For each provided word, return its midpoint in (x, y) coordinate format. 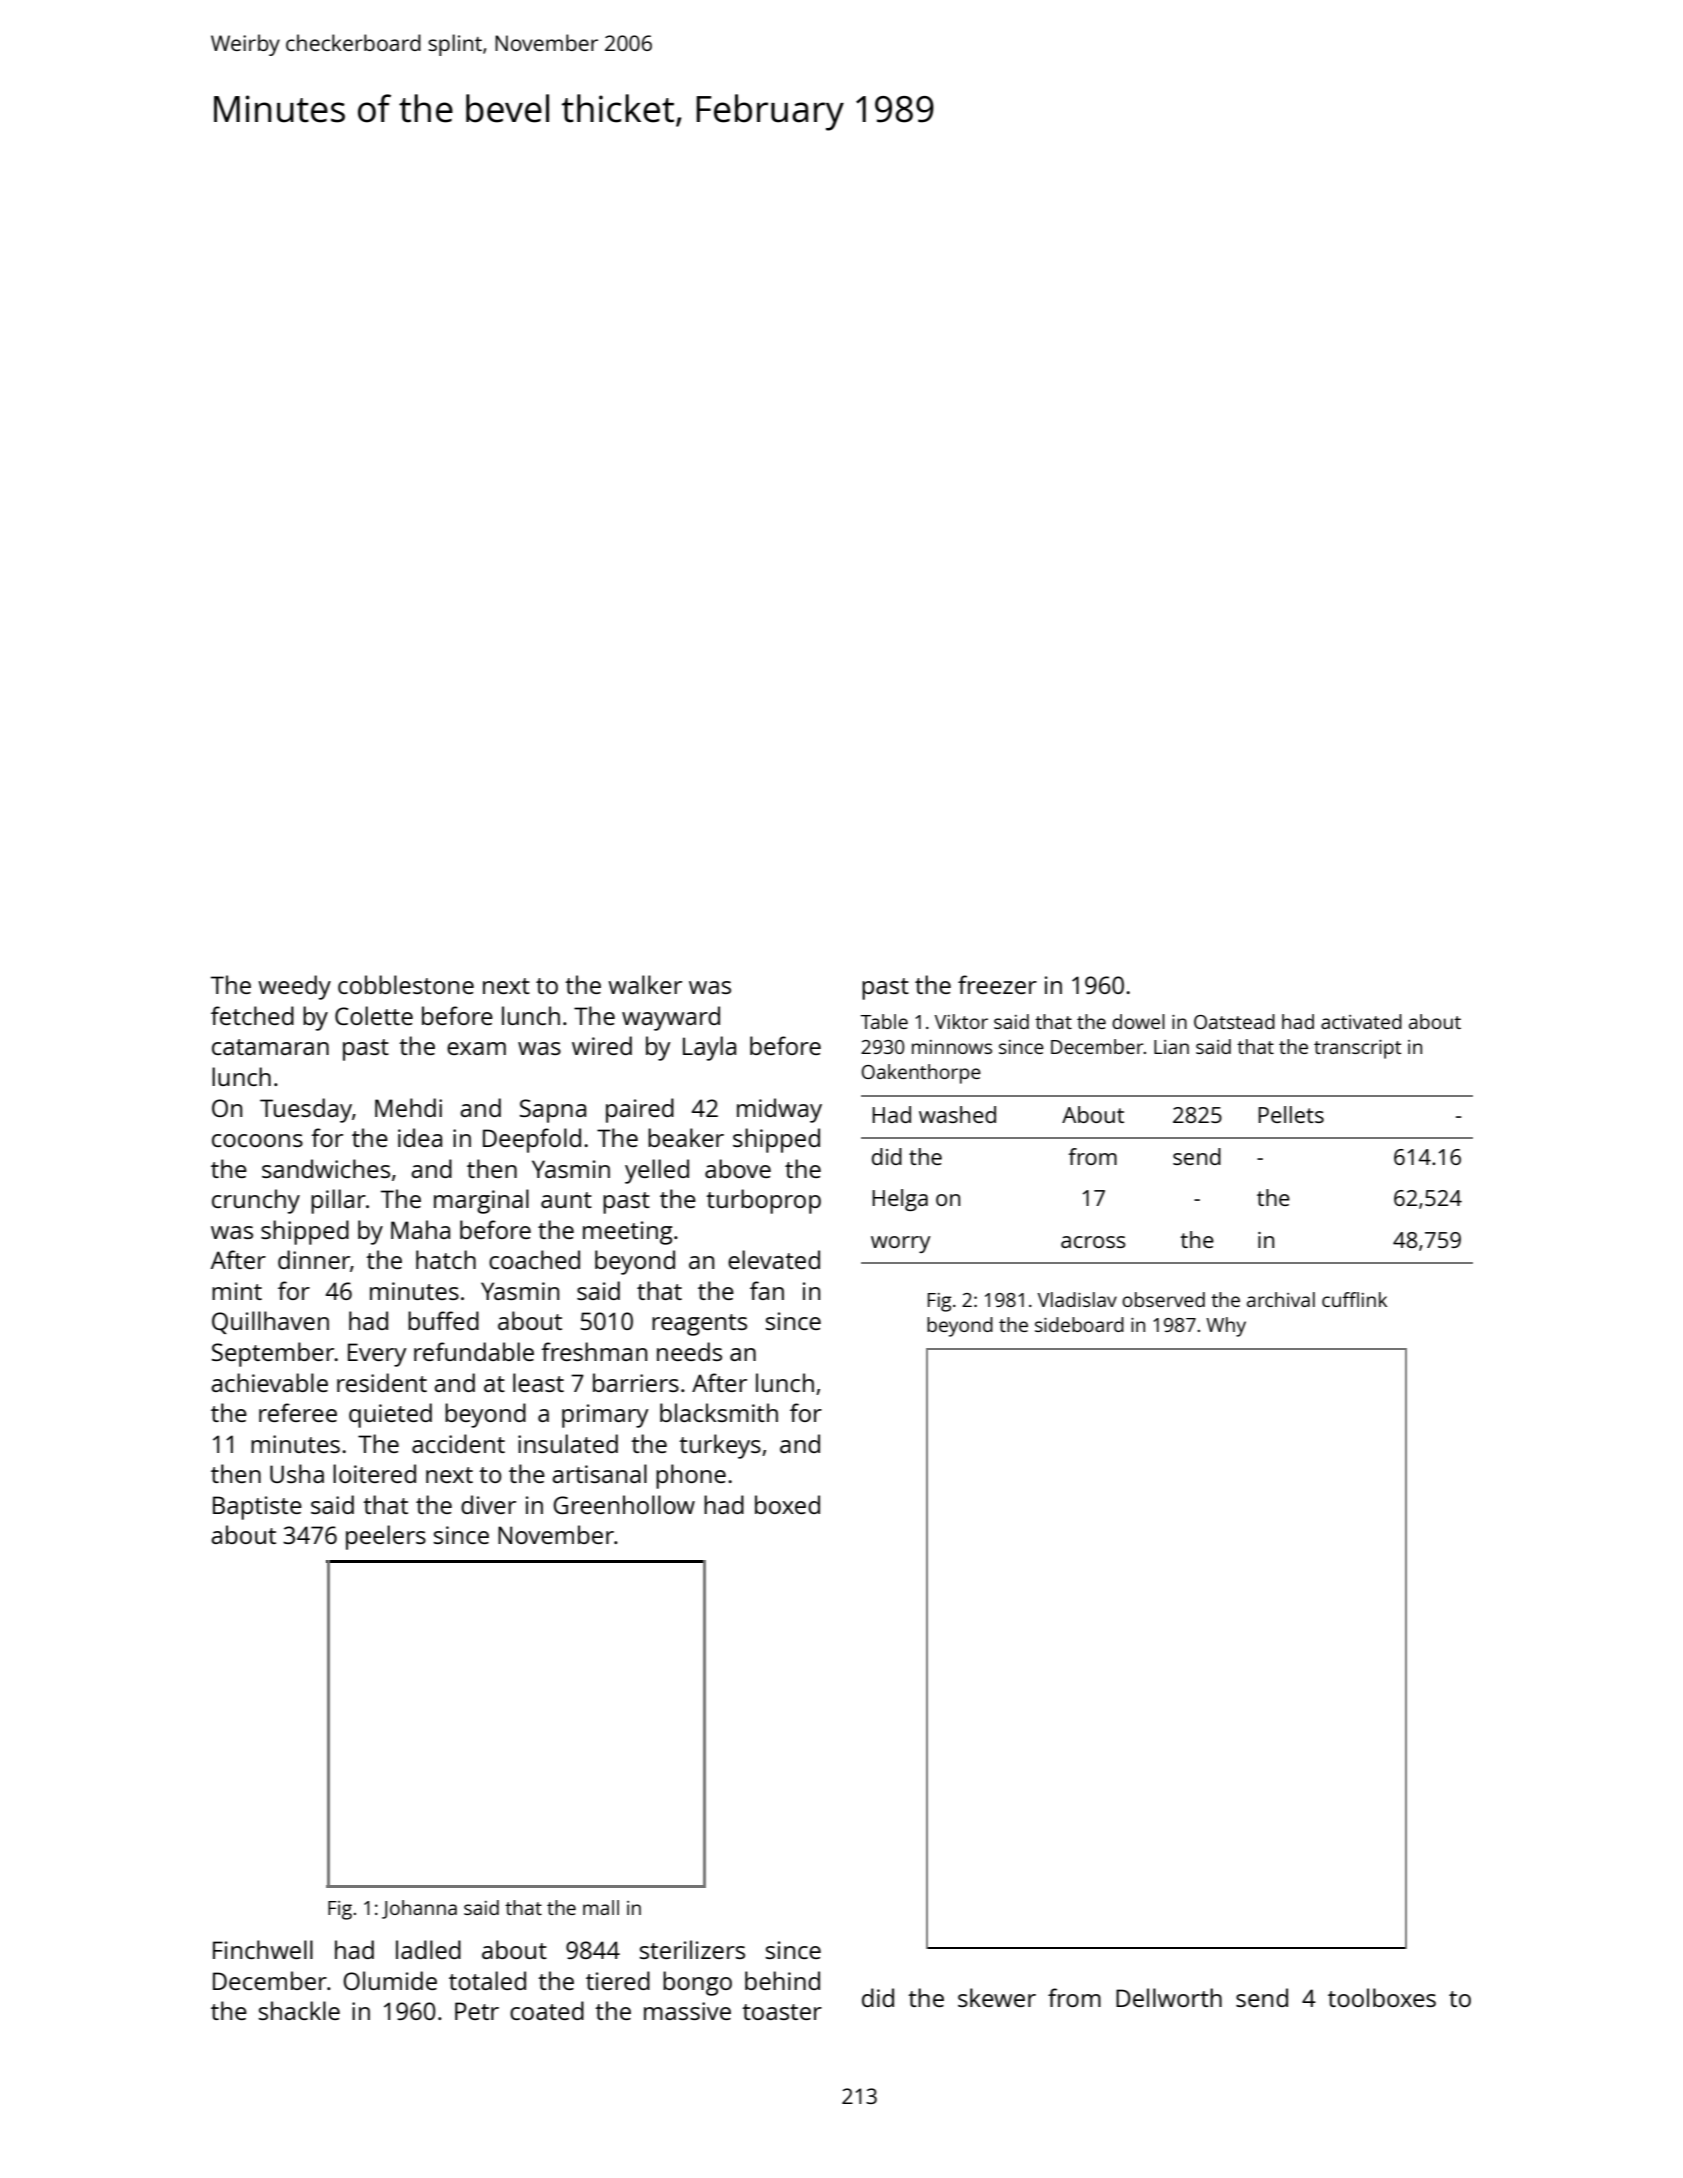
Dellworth (1169, 1997)
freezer (997, 984)
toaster (782, 2012)
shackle (299, 2010)
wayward (671, 1018)
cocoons (257, 1140)
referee (298, 1412)
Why (1226, 1327)
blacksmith (719, 1412)
